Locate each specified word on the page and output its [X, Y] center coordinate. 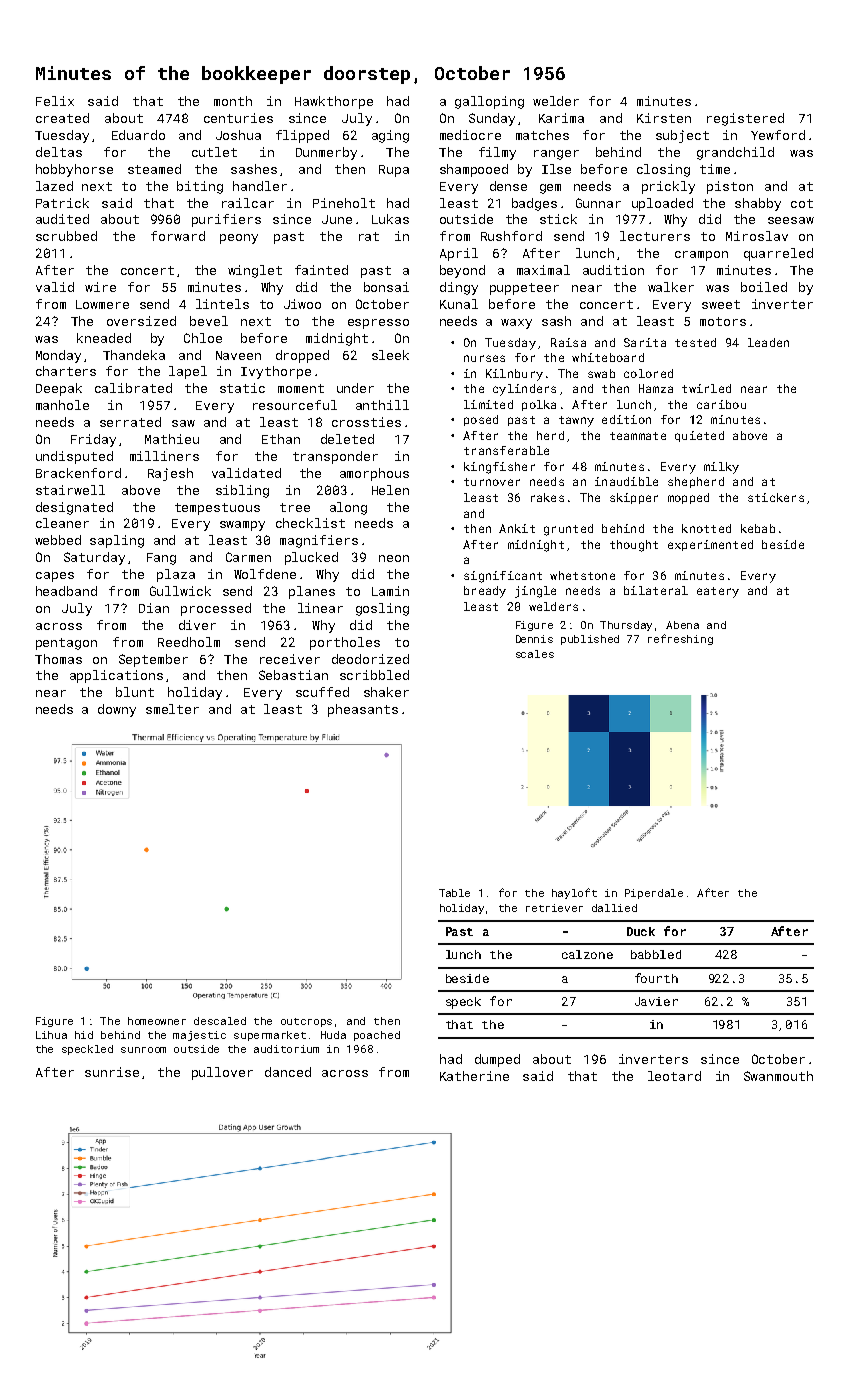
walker [671, 287]
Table [454, 893]
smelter [172, 709]
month [233, 101]
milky [721, 468]
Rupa [394, 171]
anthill [382, 405]
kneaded [104, 338]
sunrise [112, 1072]
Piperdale [654, 894]
